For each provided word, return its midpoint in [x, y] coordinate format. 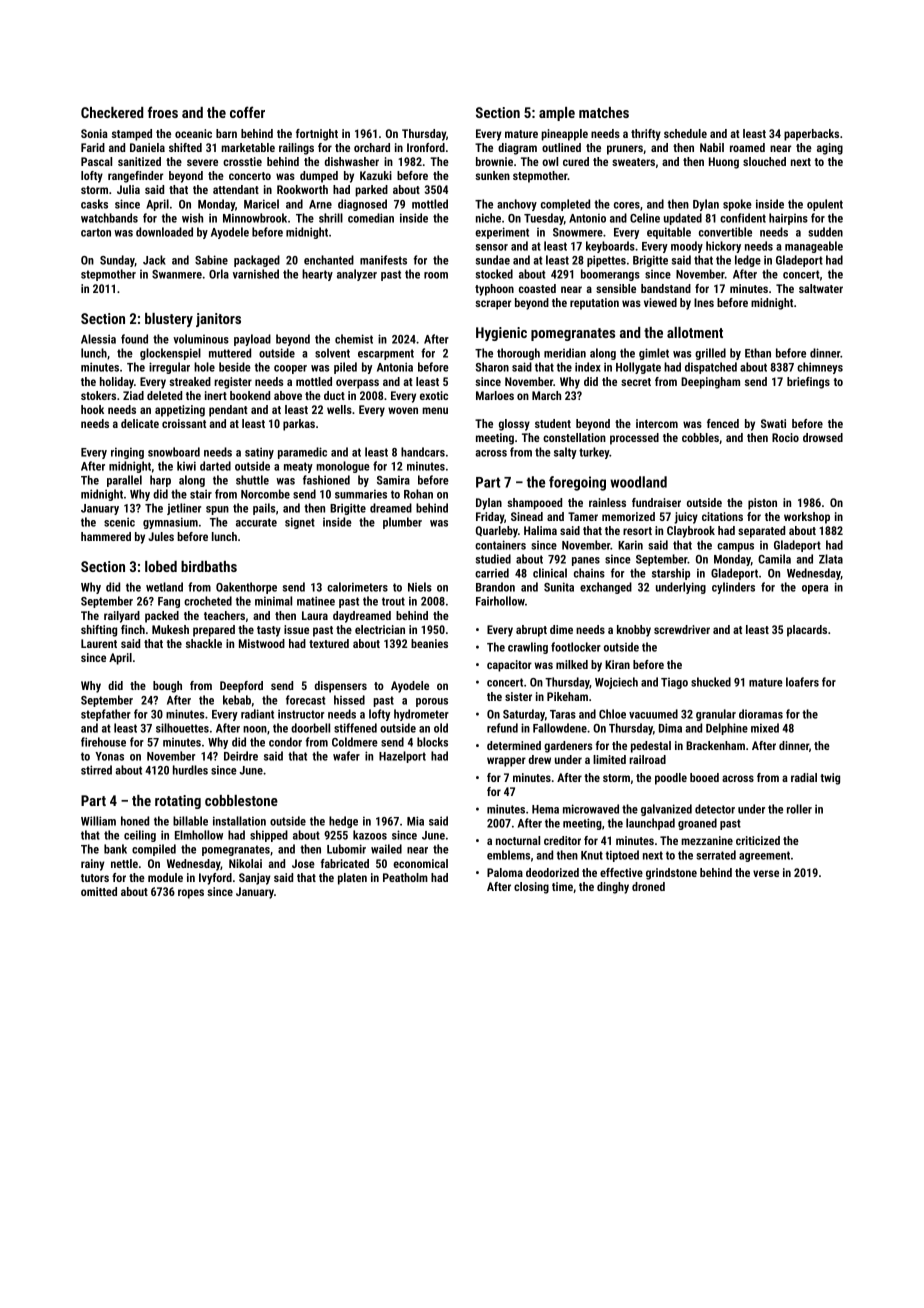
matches [604, 112]
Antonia [395, 367]
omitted [99, 891]
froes [163, 112]
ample [557, 114]
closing [531, 888]
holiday [117, 383]
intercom [657, 423]
